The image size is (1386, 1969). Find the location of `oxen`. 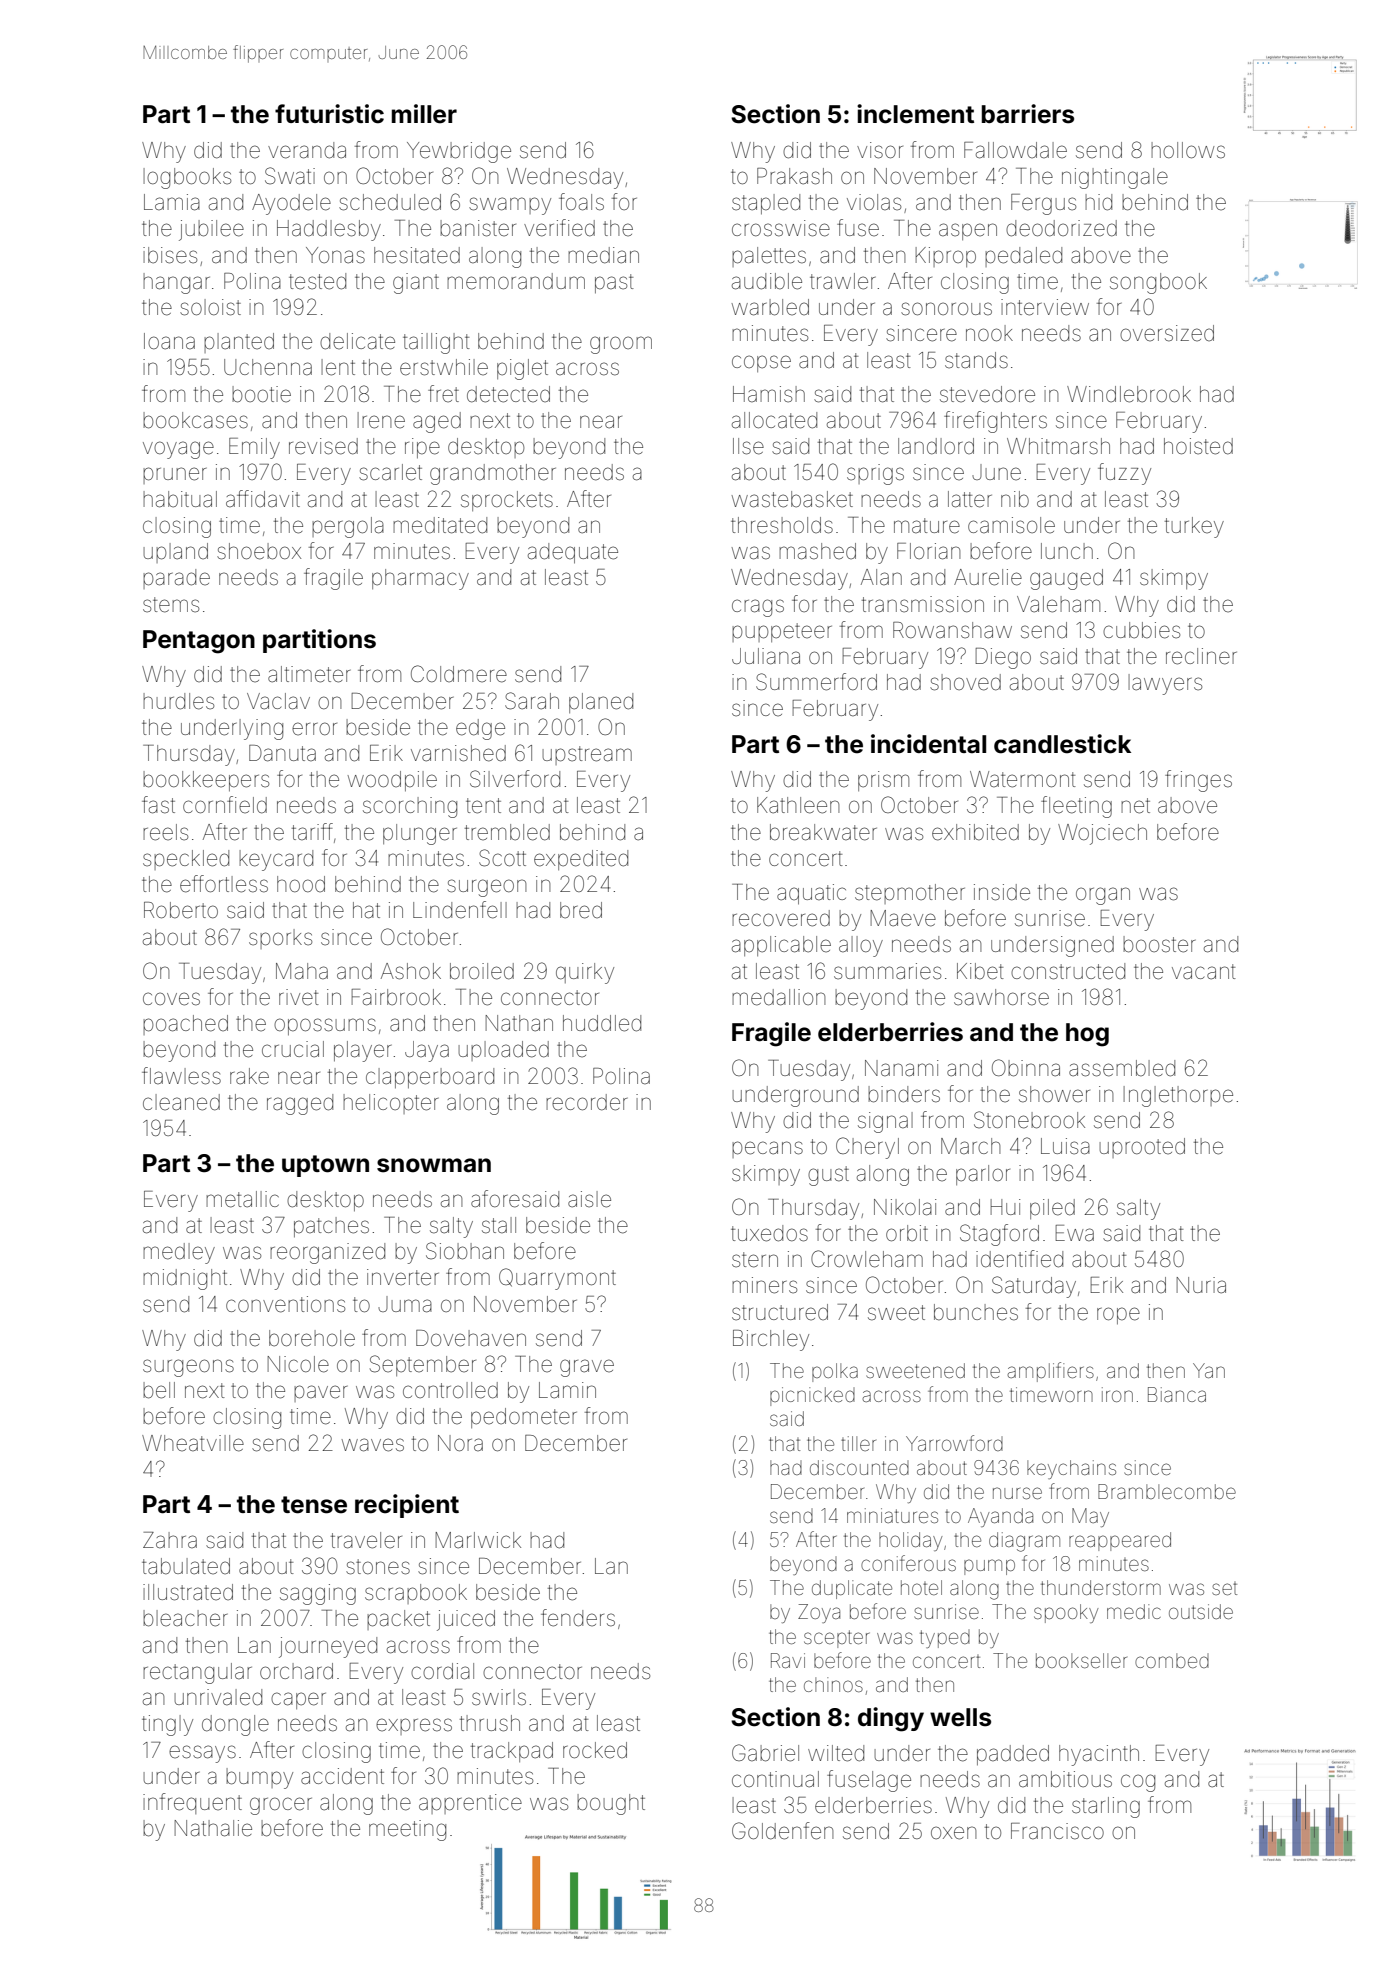

oxen is located at coordinates (953, 1833).
